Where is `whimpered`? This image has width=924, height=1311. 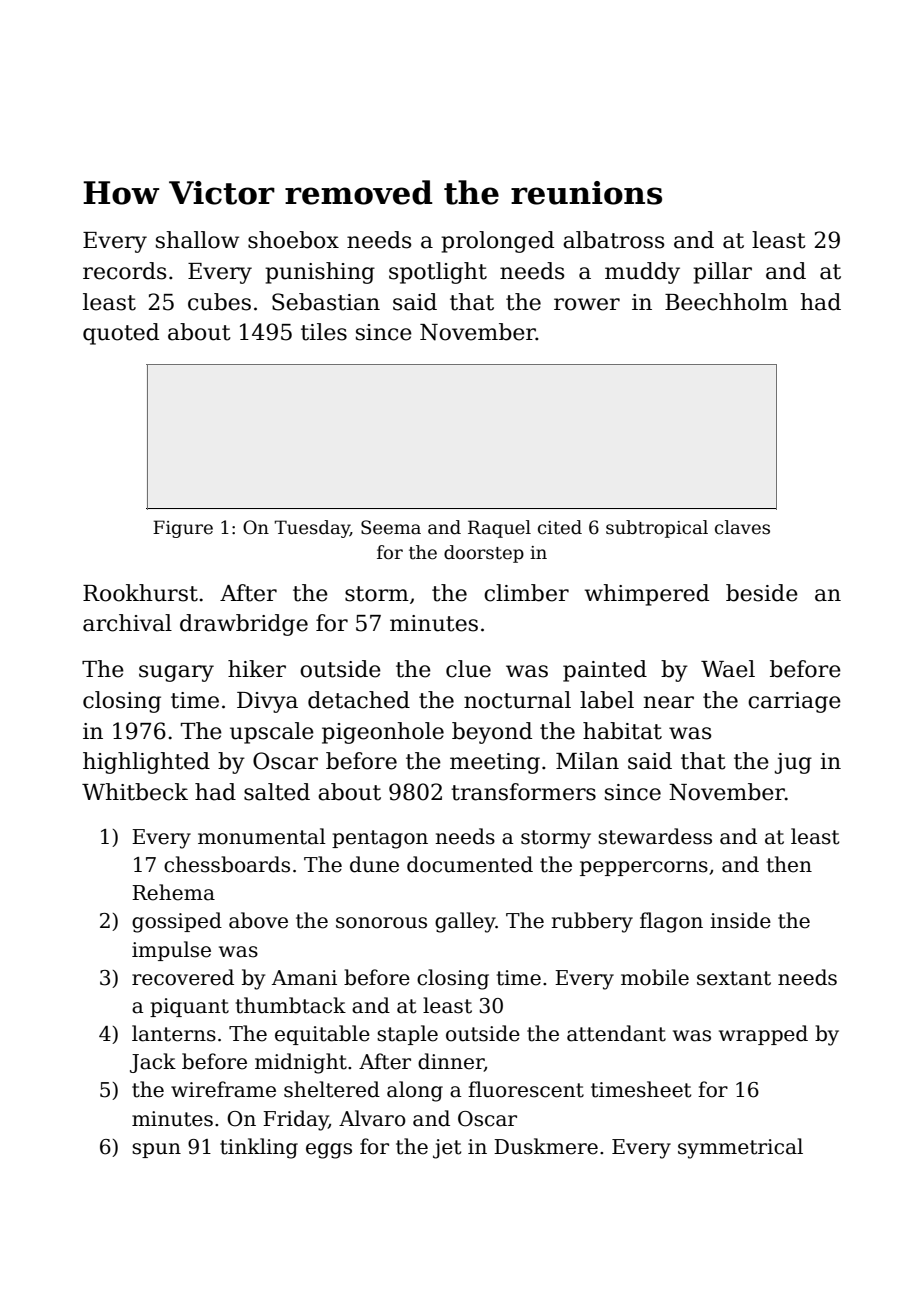
whimpered is located at coordinates (647, 595).
